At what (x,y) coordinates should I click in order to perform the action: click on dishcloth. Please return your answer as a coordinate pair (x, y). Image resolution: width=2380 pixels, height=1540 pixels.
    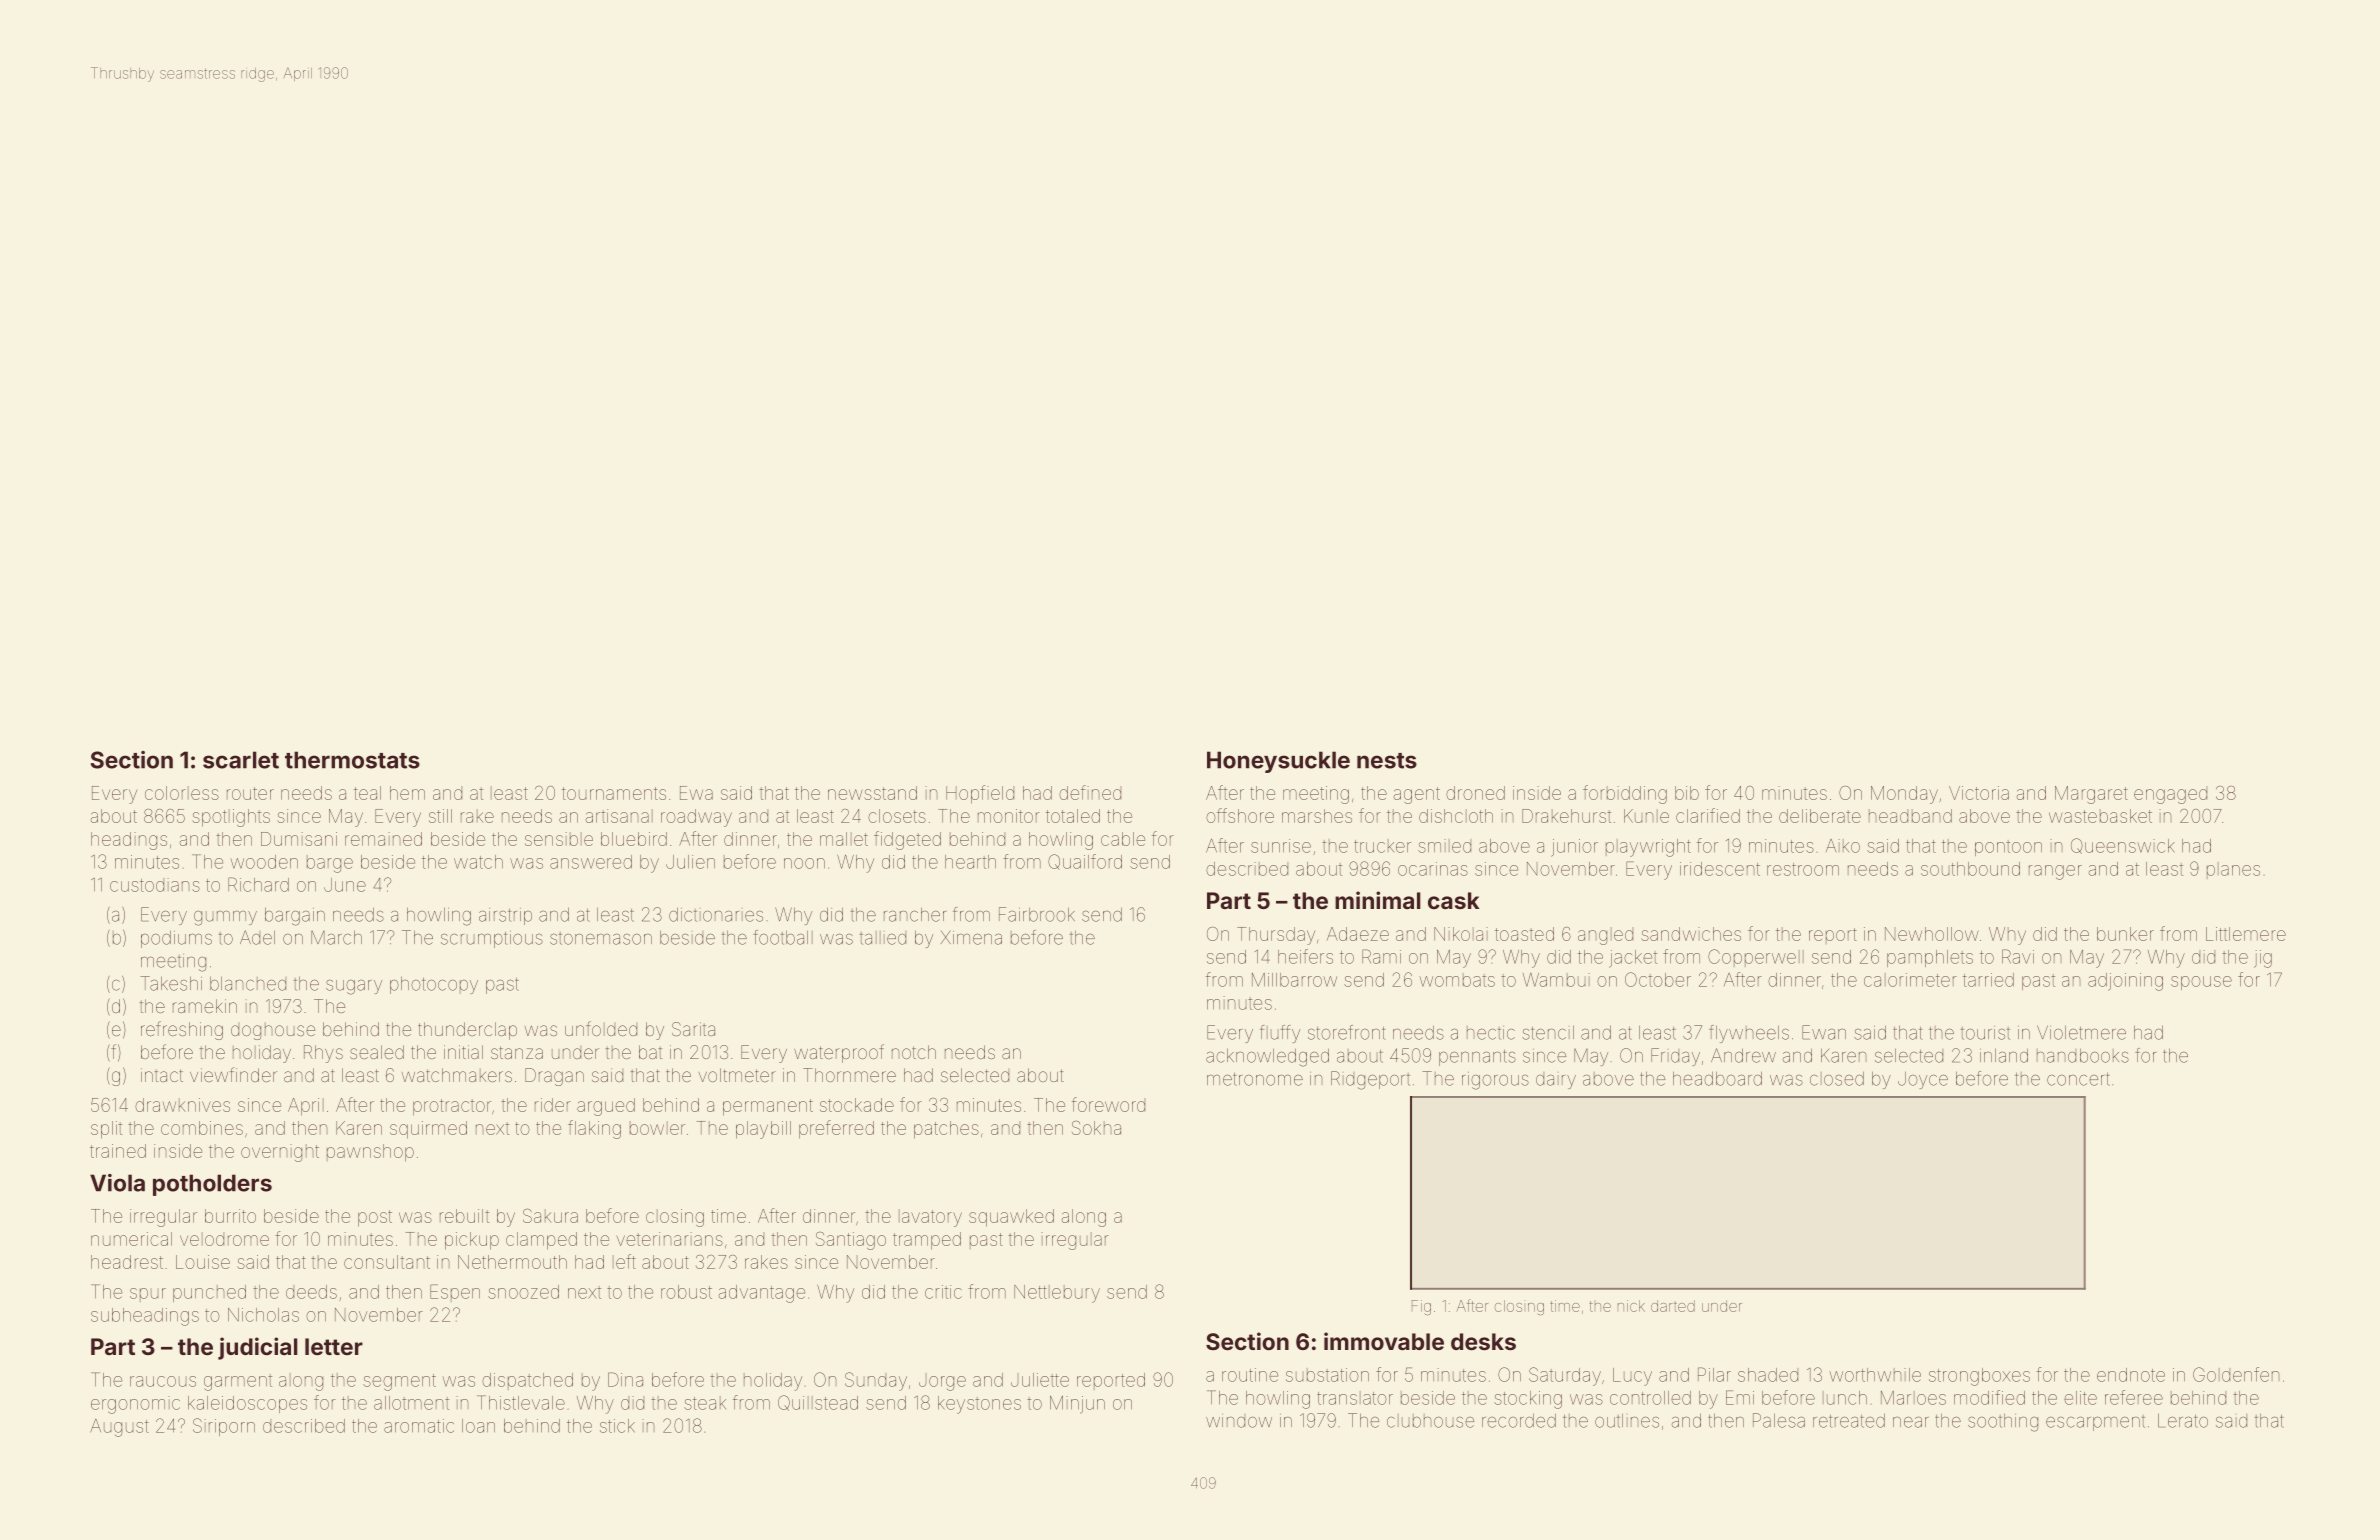
    Looking at the image, I should click on (1456, 816).
